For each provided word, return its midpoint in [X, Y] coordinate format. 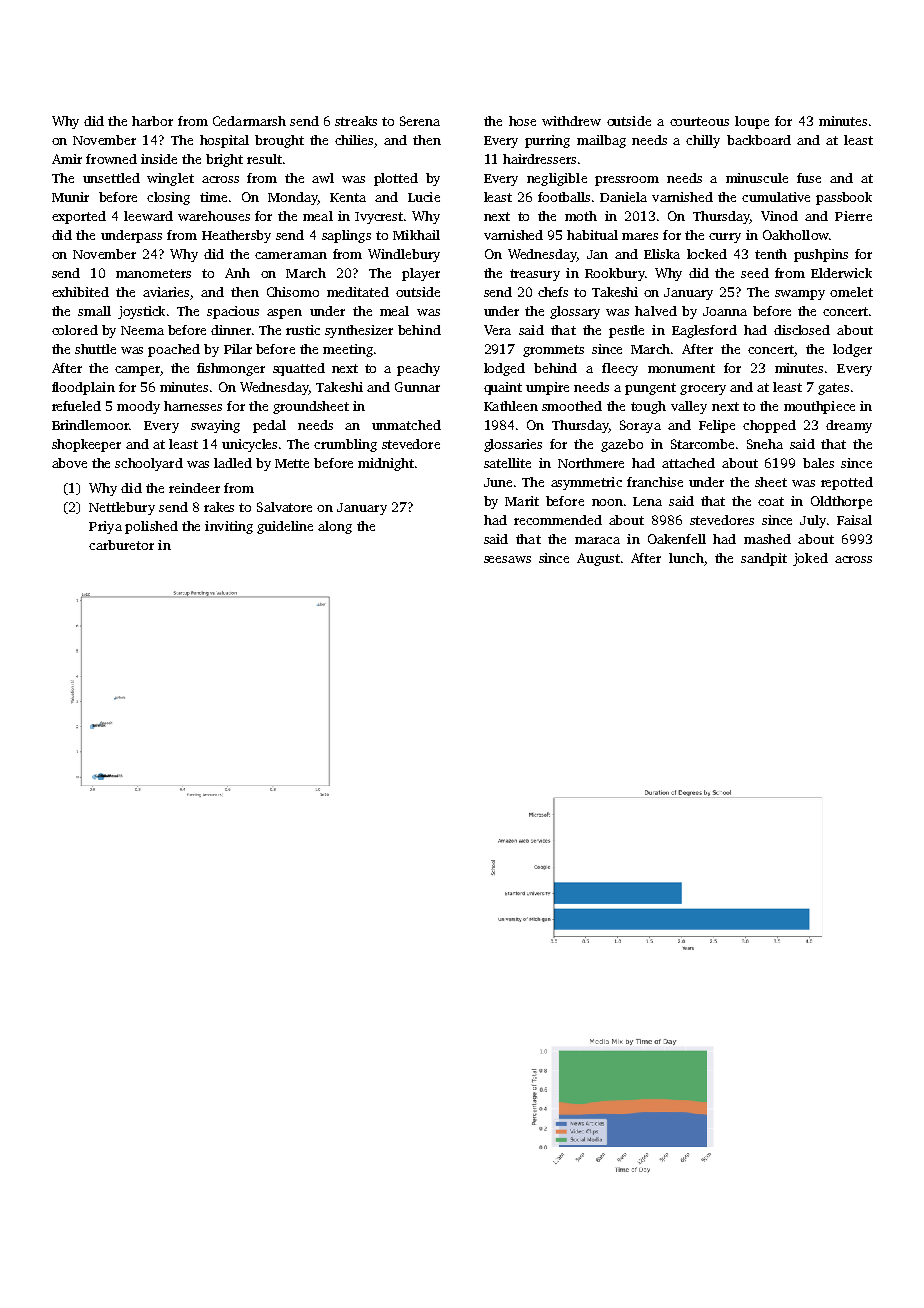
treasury [535, 275]
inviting [229, 527]
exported [79, 217]
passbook [844, 198]
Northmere [591, 463]
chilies [354, 140]
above [69, 463]
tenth [771, 254]
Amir [67, 159]
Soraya [640, 426]
